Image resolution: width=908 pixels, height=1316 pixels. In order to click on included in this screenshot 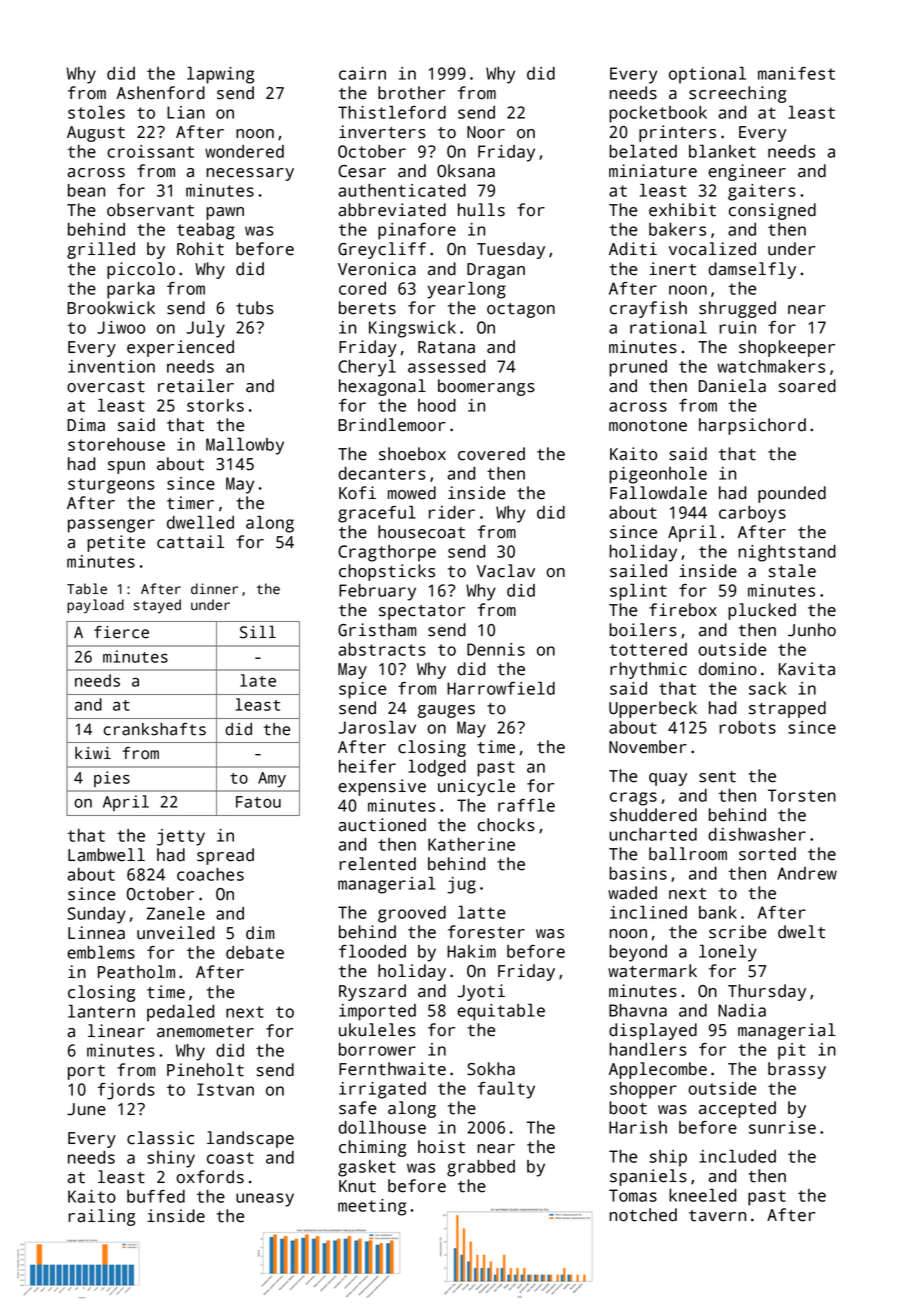, I will do `click(737, 1156)`.
